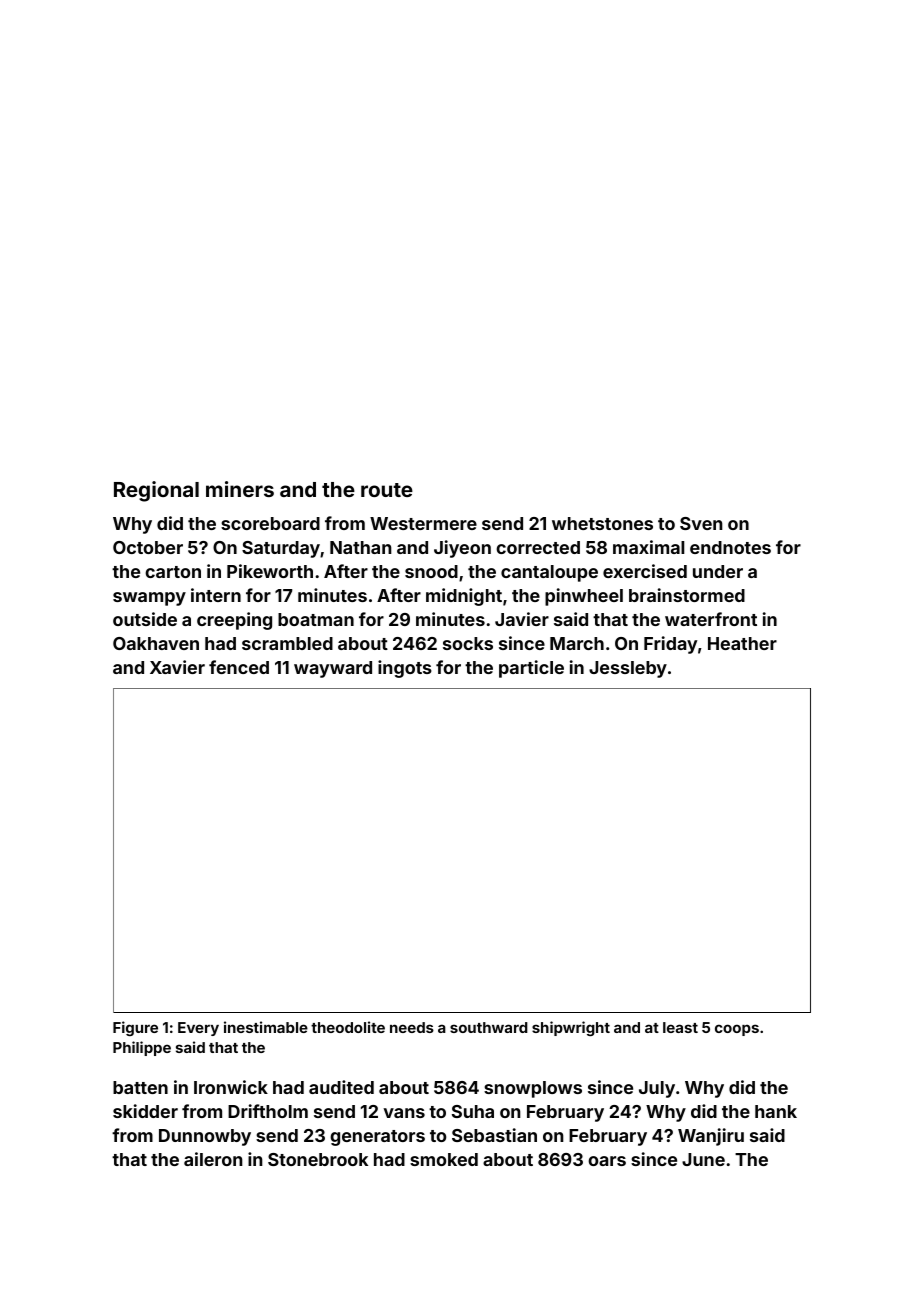 Image resolution: width=924 pixels, height=1308 pixels. I want to click on corrected, so click(538, 547).
